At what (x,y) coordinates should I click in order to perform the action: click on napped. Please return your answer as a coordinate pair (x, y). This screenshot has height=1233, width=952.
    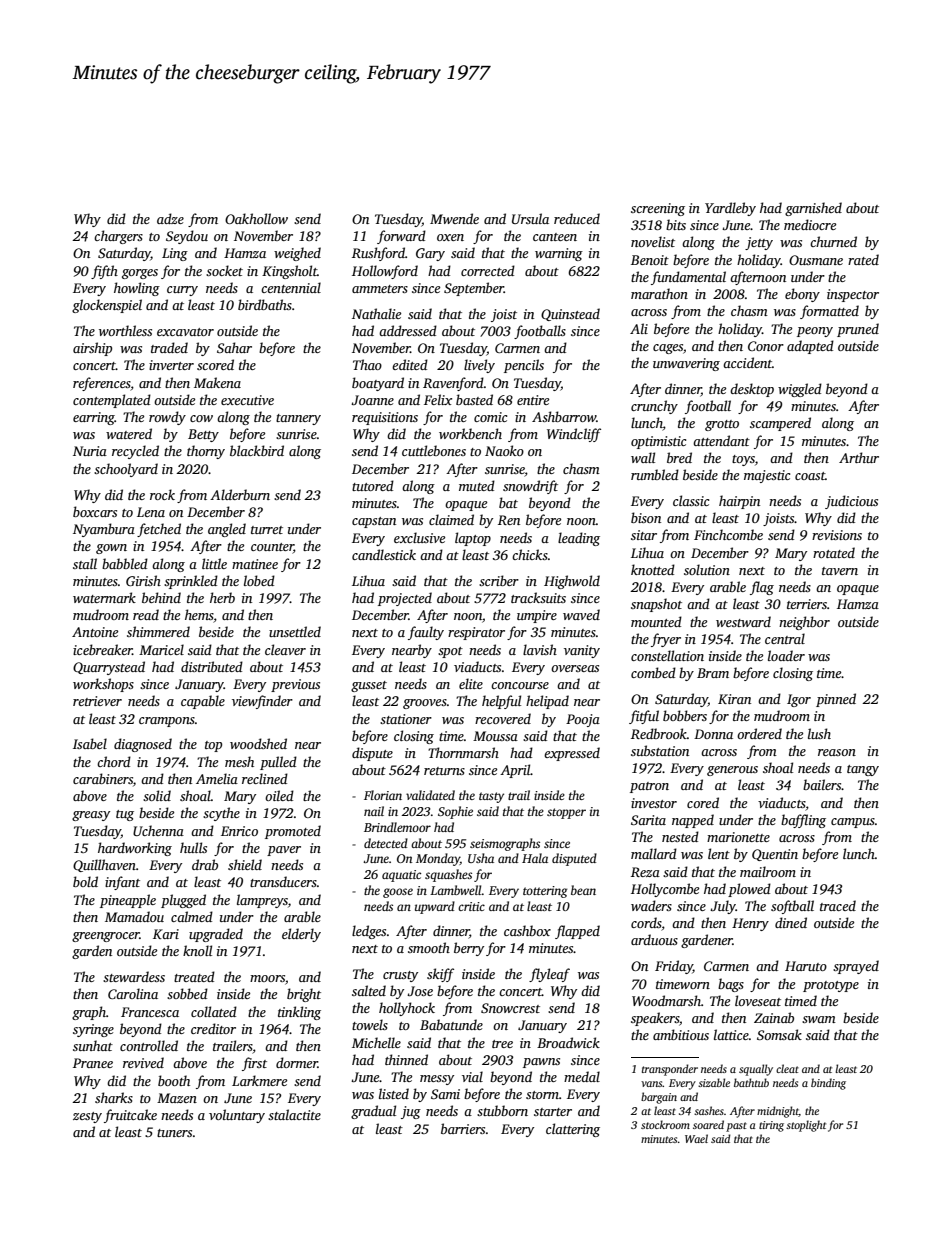
    Looking at the image, I should click on (693, 821).
